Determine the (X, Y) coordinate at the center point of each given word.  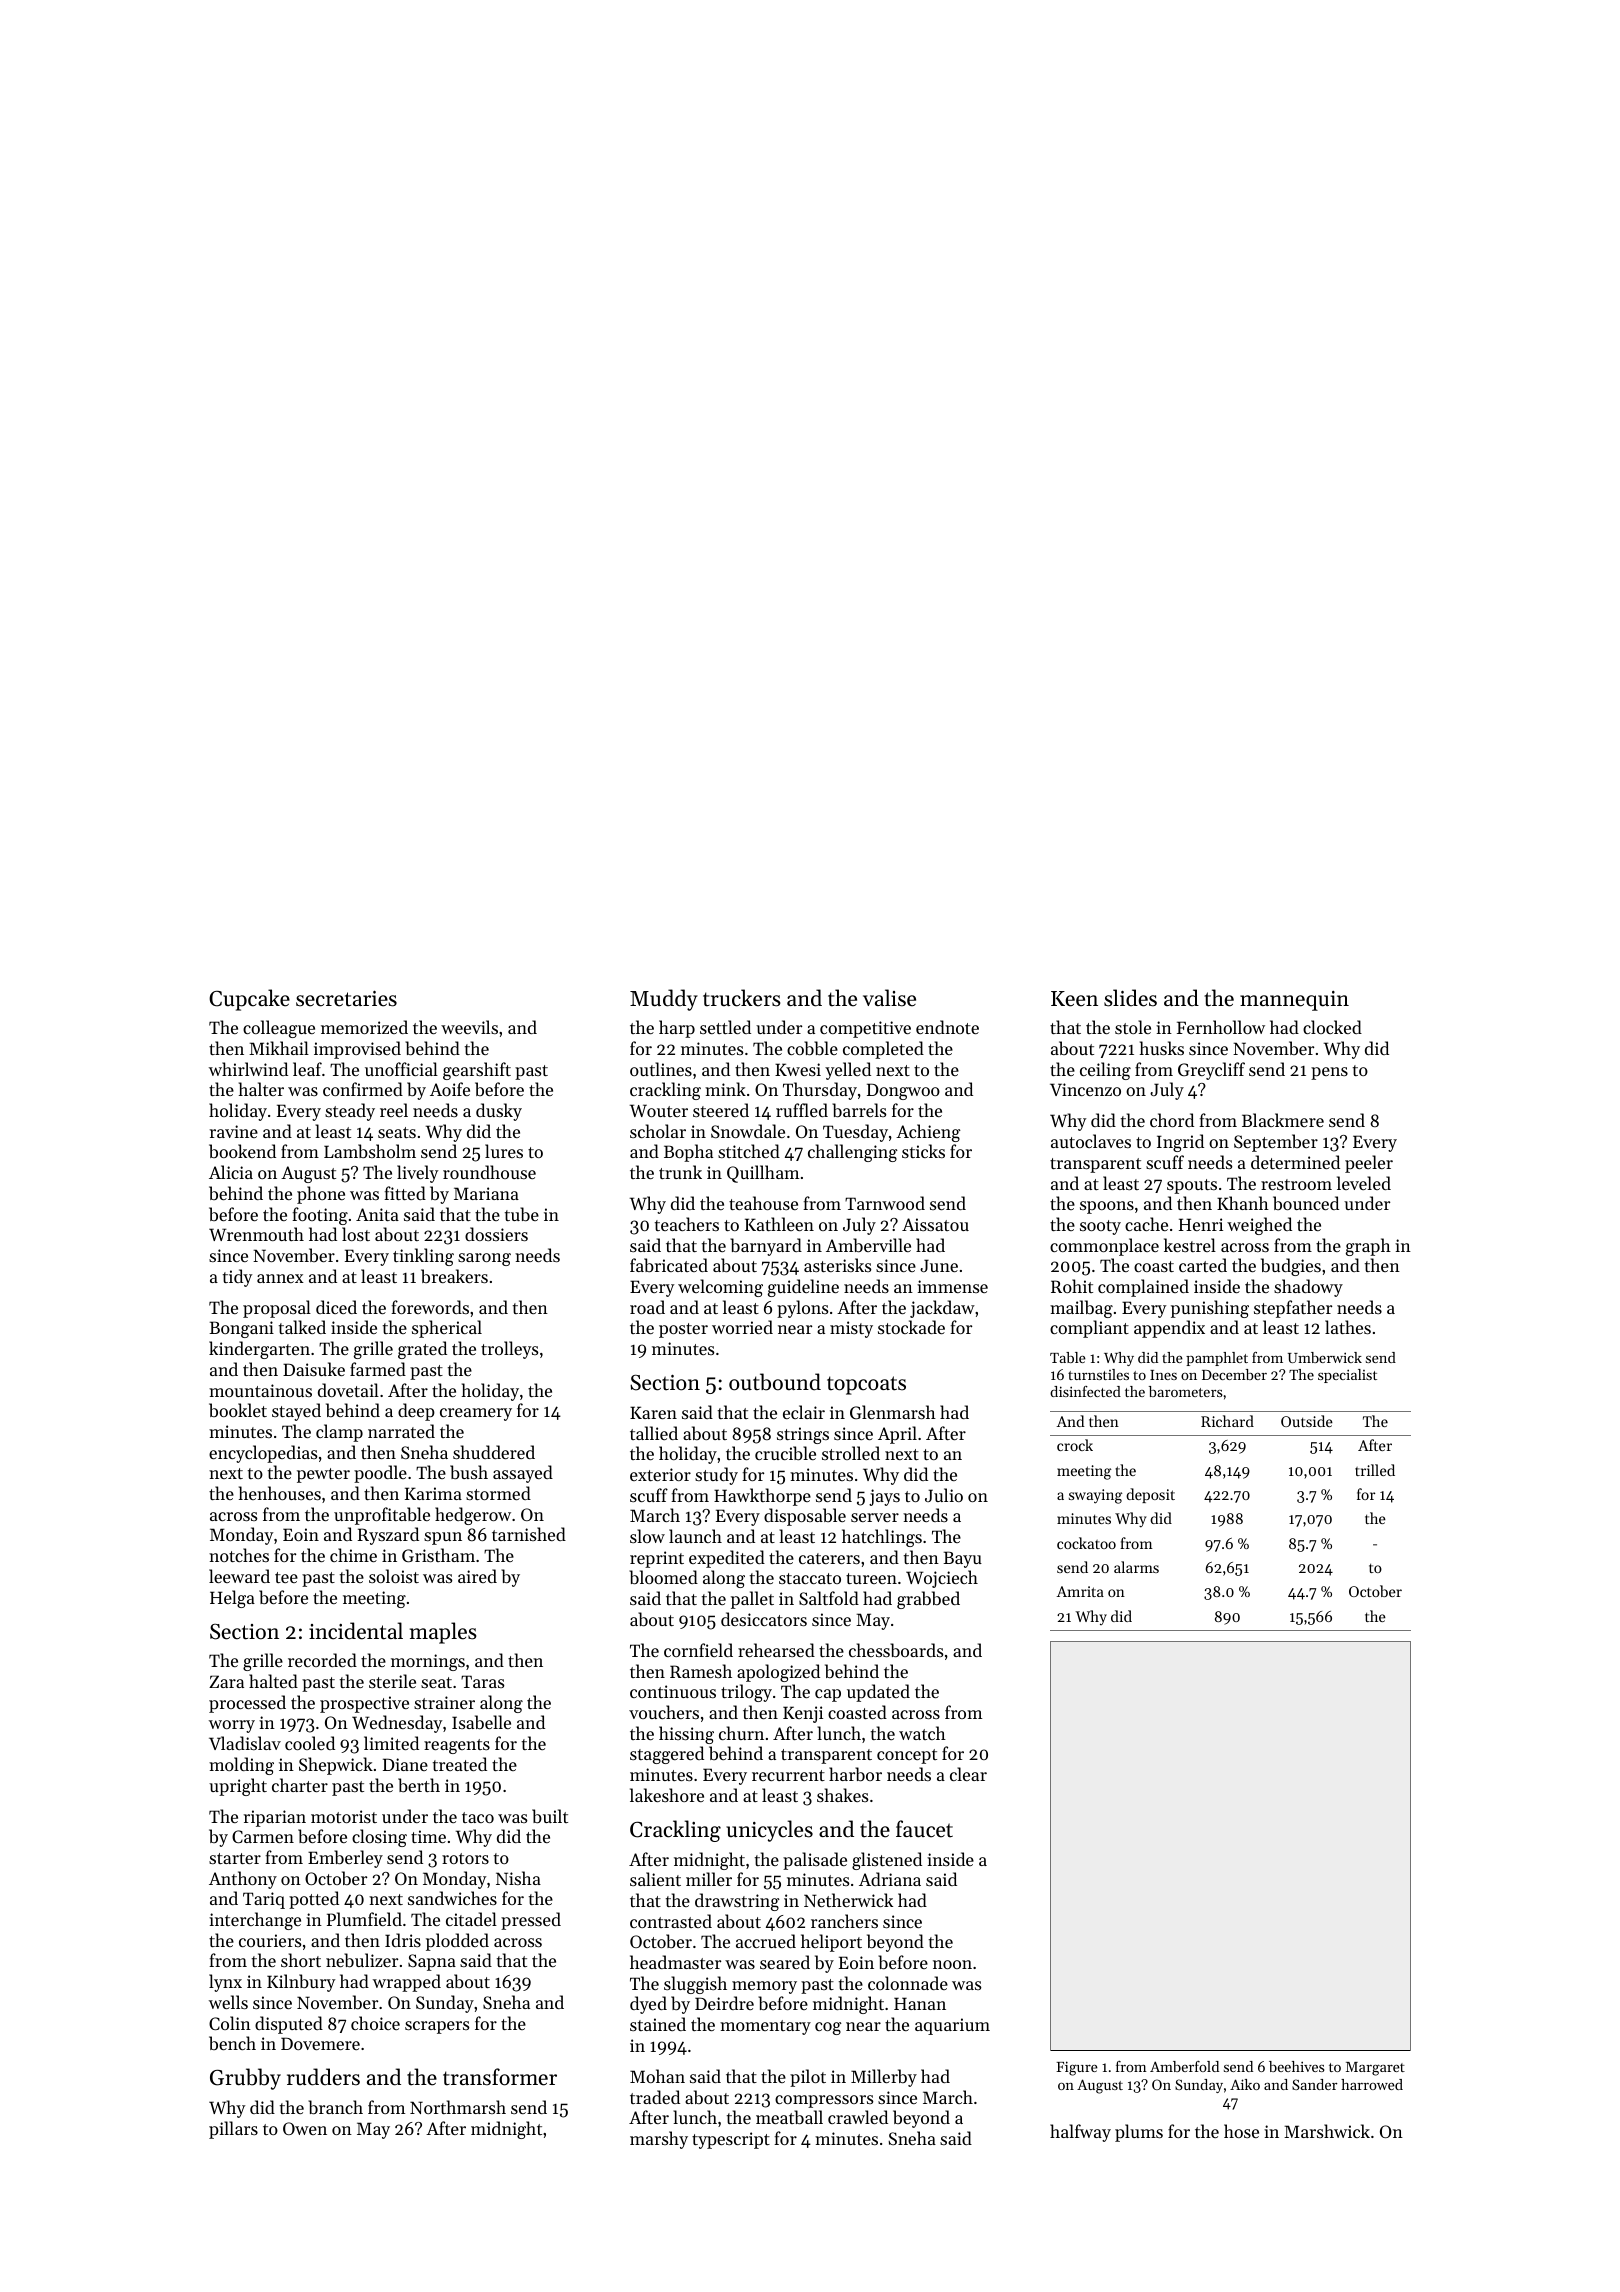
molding (241, 1766)
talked (302, 1327)
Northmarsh (458, 2107)
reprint (657, 1559)
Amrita (1080, 1591)
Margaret (1375, 2069)
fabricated (669, 1265)
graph (1368, 1247)
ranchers (844, 1921)
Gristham (438, 1555)
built (550, 1816)
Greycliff (1211, 1071)
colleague (279, 1029)
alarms (1136, 1567)
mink (725, 1089)
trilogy (746, 1693)
